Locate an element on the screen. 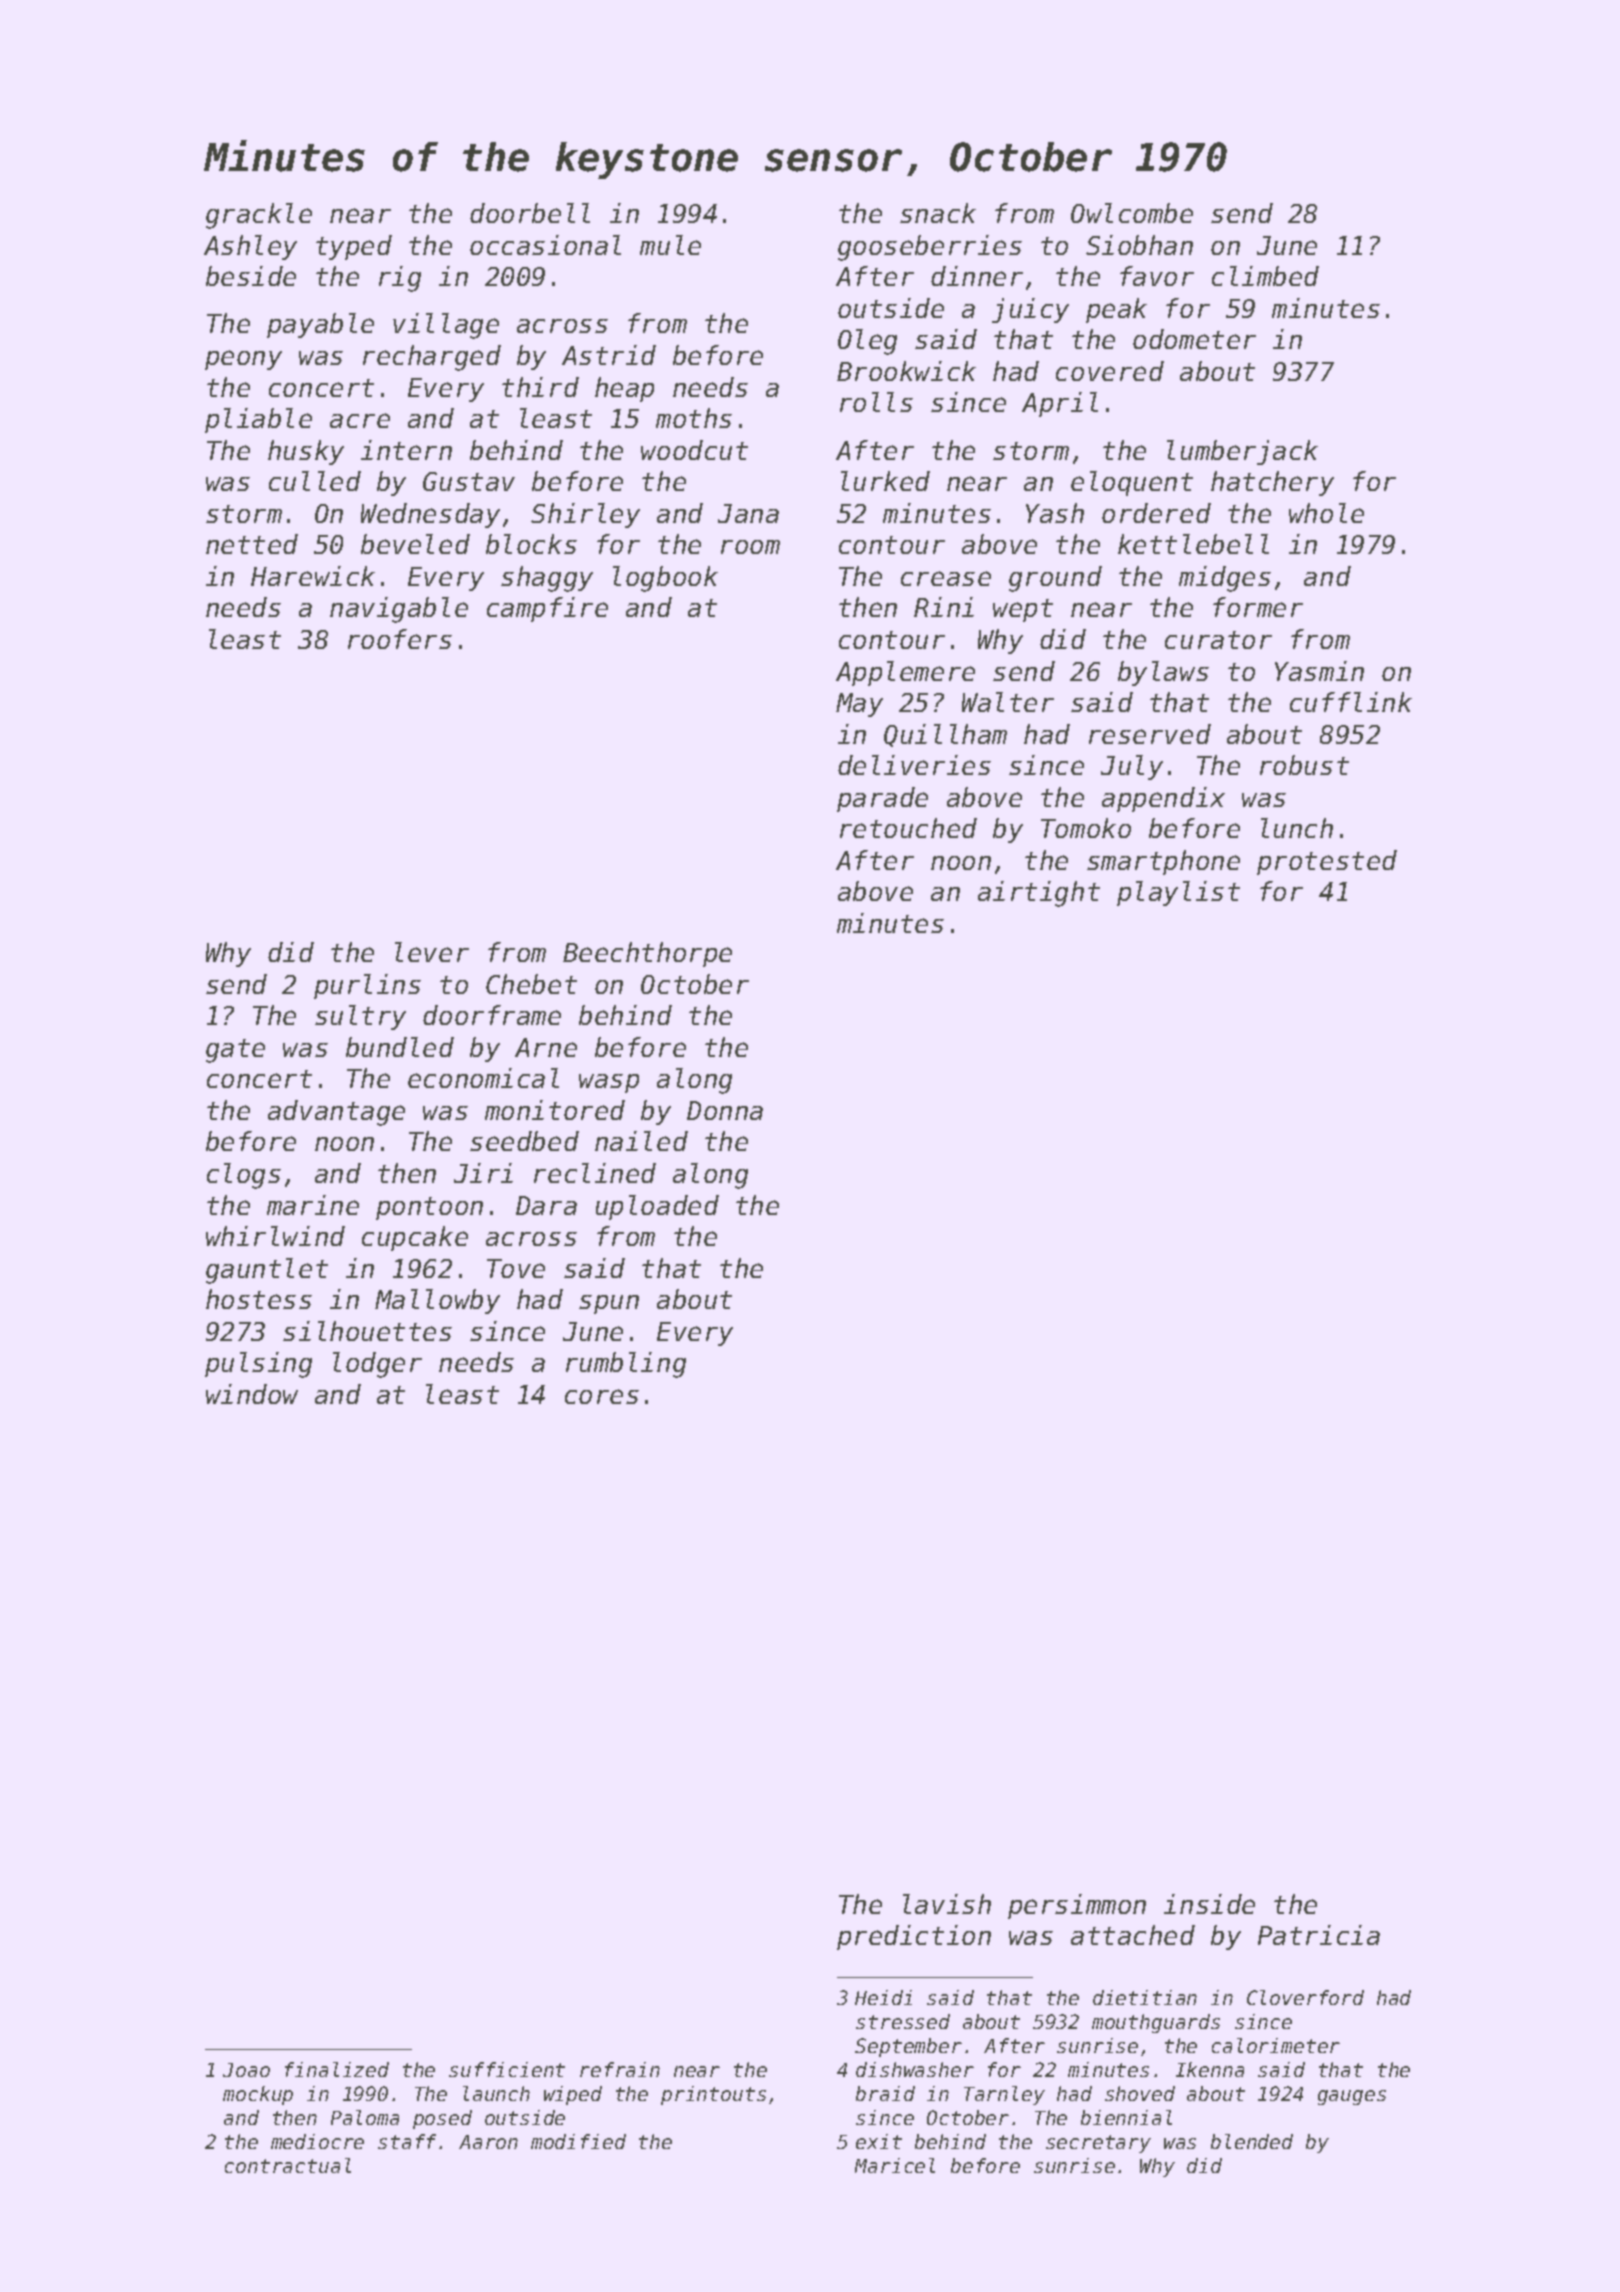 The image size is (1620, 2292). playlist is located at coordinates (1178, 893).
